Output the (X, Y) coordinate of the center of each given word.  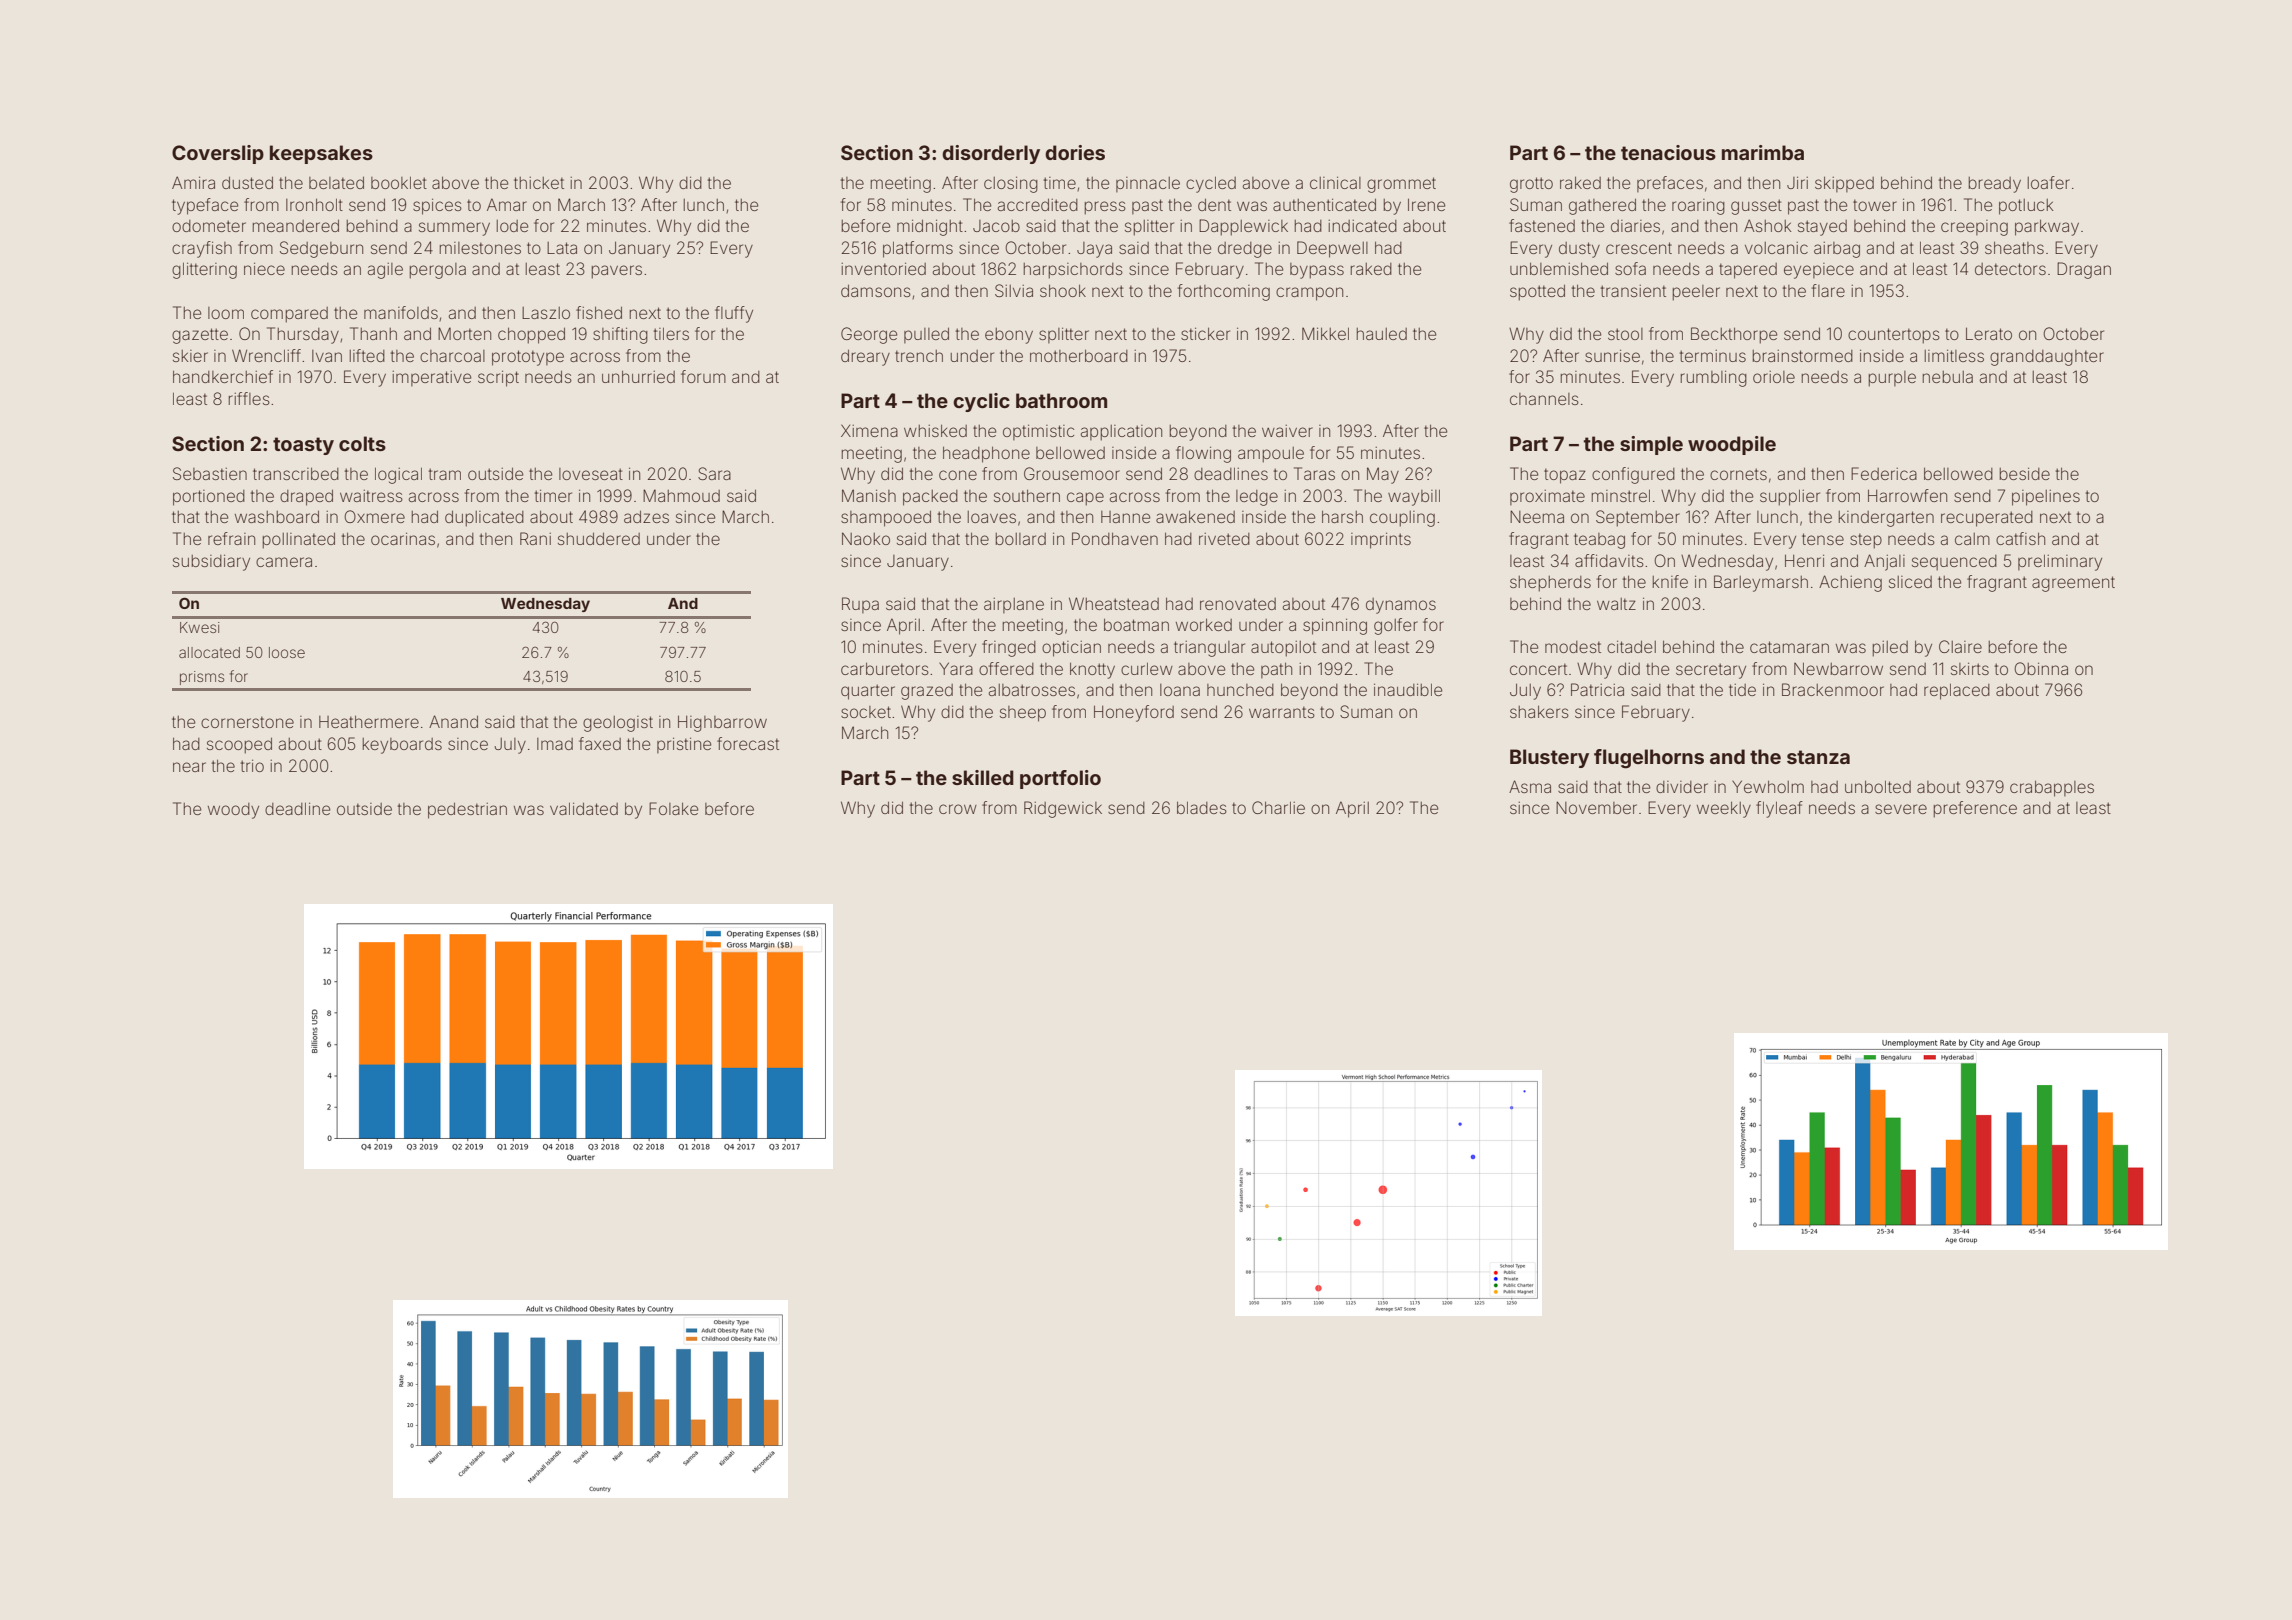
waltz (1616, 604)
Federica (1884, 473)
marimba (1763, 152)
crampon (1309, 294)
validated (584, 808)
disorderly (991, 154)
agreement (2073, 584)
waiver (1287, 431)
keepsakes (321, 154)
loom (226, 313)
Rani (535, 538)
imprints (1381, 540)
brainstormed (1803, 356)
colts (362, 443)
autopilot (1283, 649)
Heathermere (369, 721)
